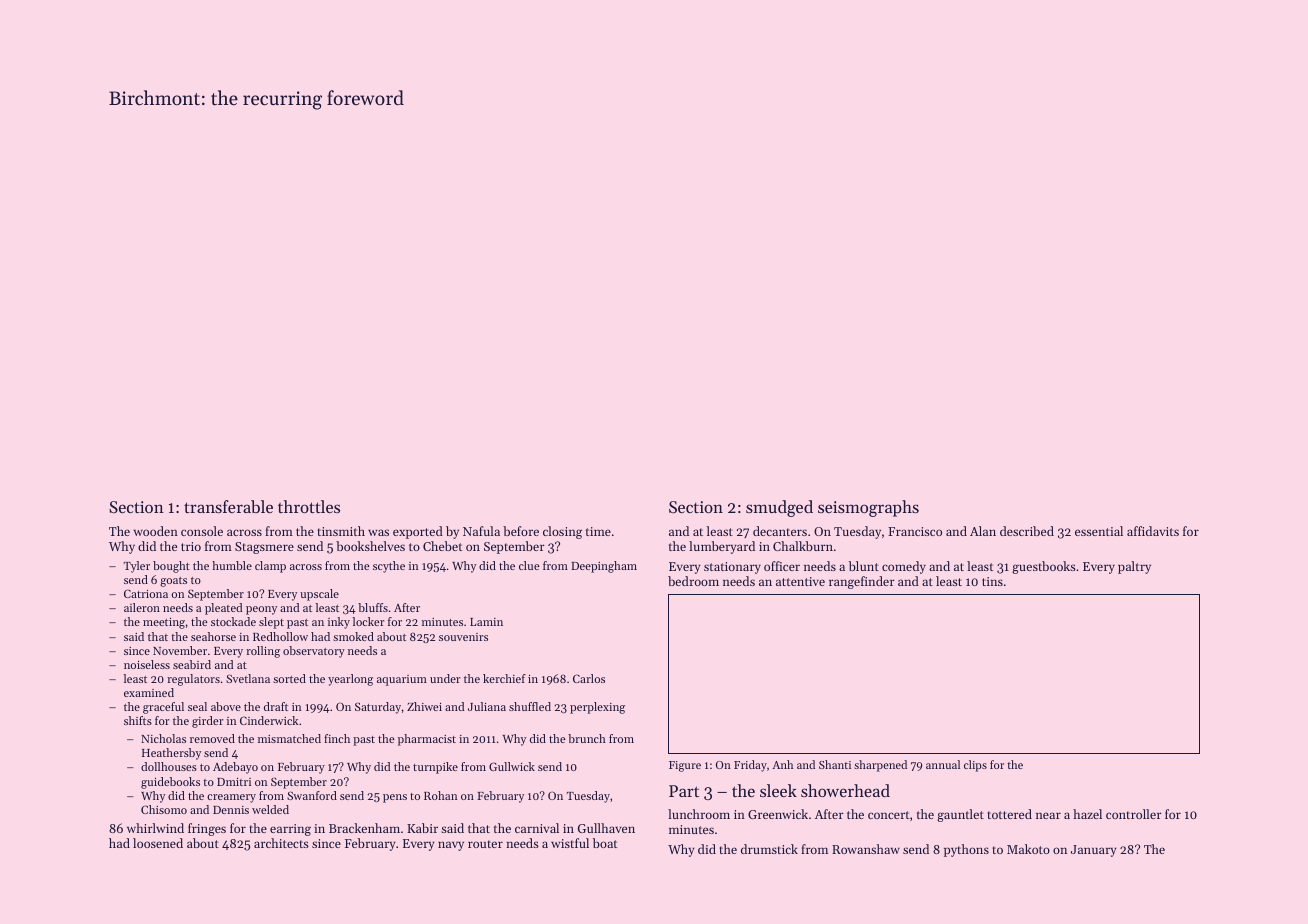 This screenshot has width=1308, height=924. Describe the element at coordinates (587, 738) in the screenshot. I see `brunch` at that location.
